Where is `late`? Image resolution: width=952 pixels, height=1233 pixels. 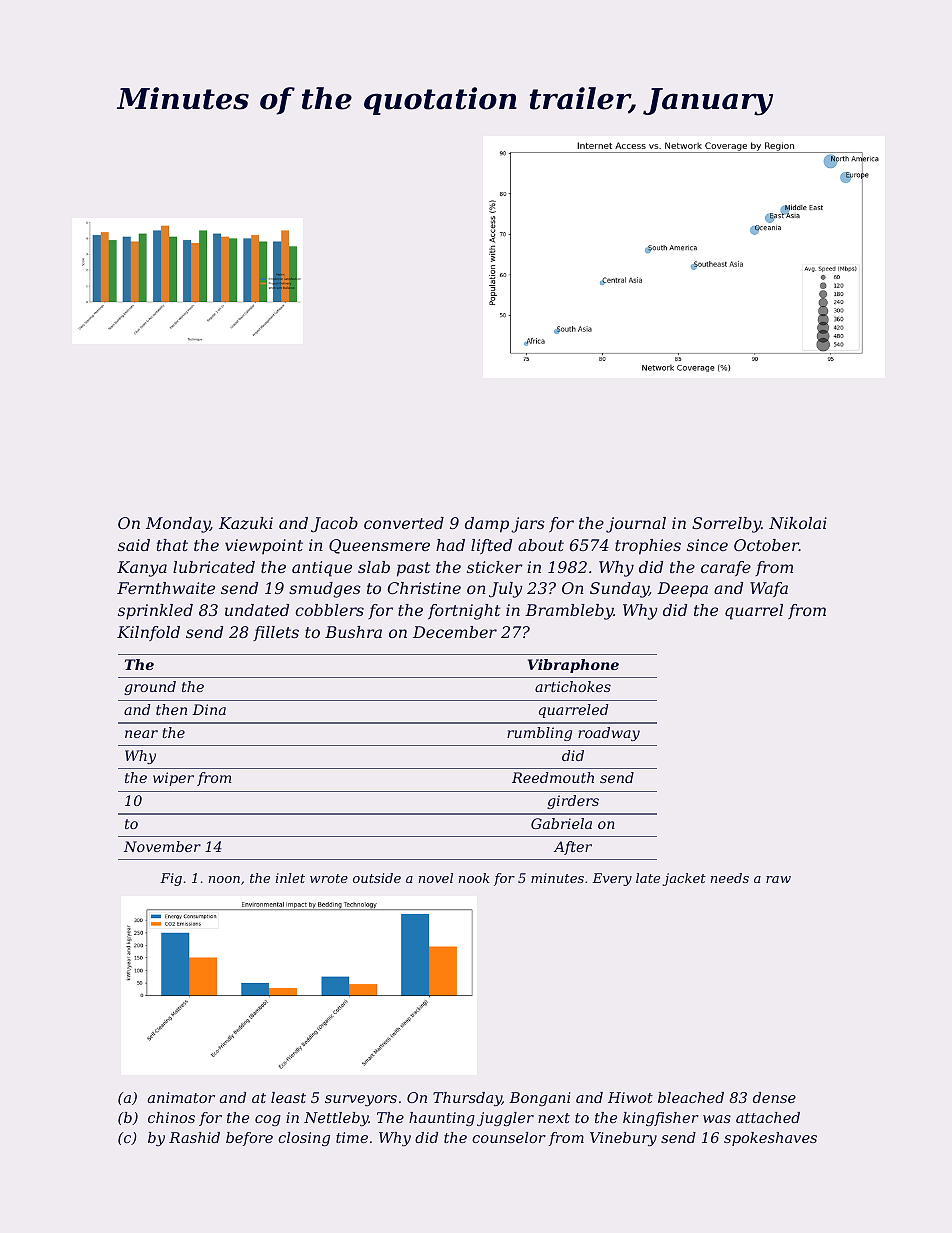 late is located at coordinates (648, 878).
